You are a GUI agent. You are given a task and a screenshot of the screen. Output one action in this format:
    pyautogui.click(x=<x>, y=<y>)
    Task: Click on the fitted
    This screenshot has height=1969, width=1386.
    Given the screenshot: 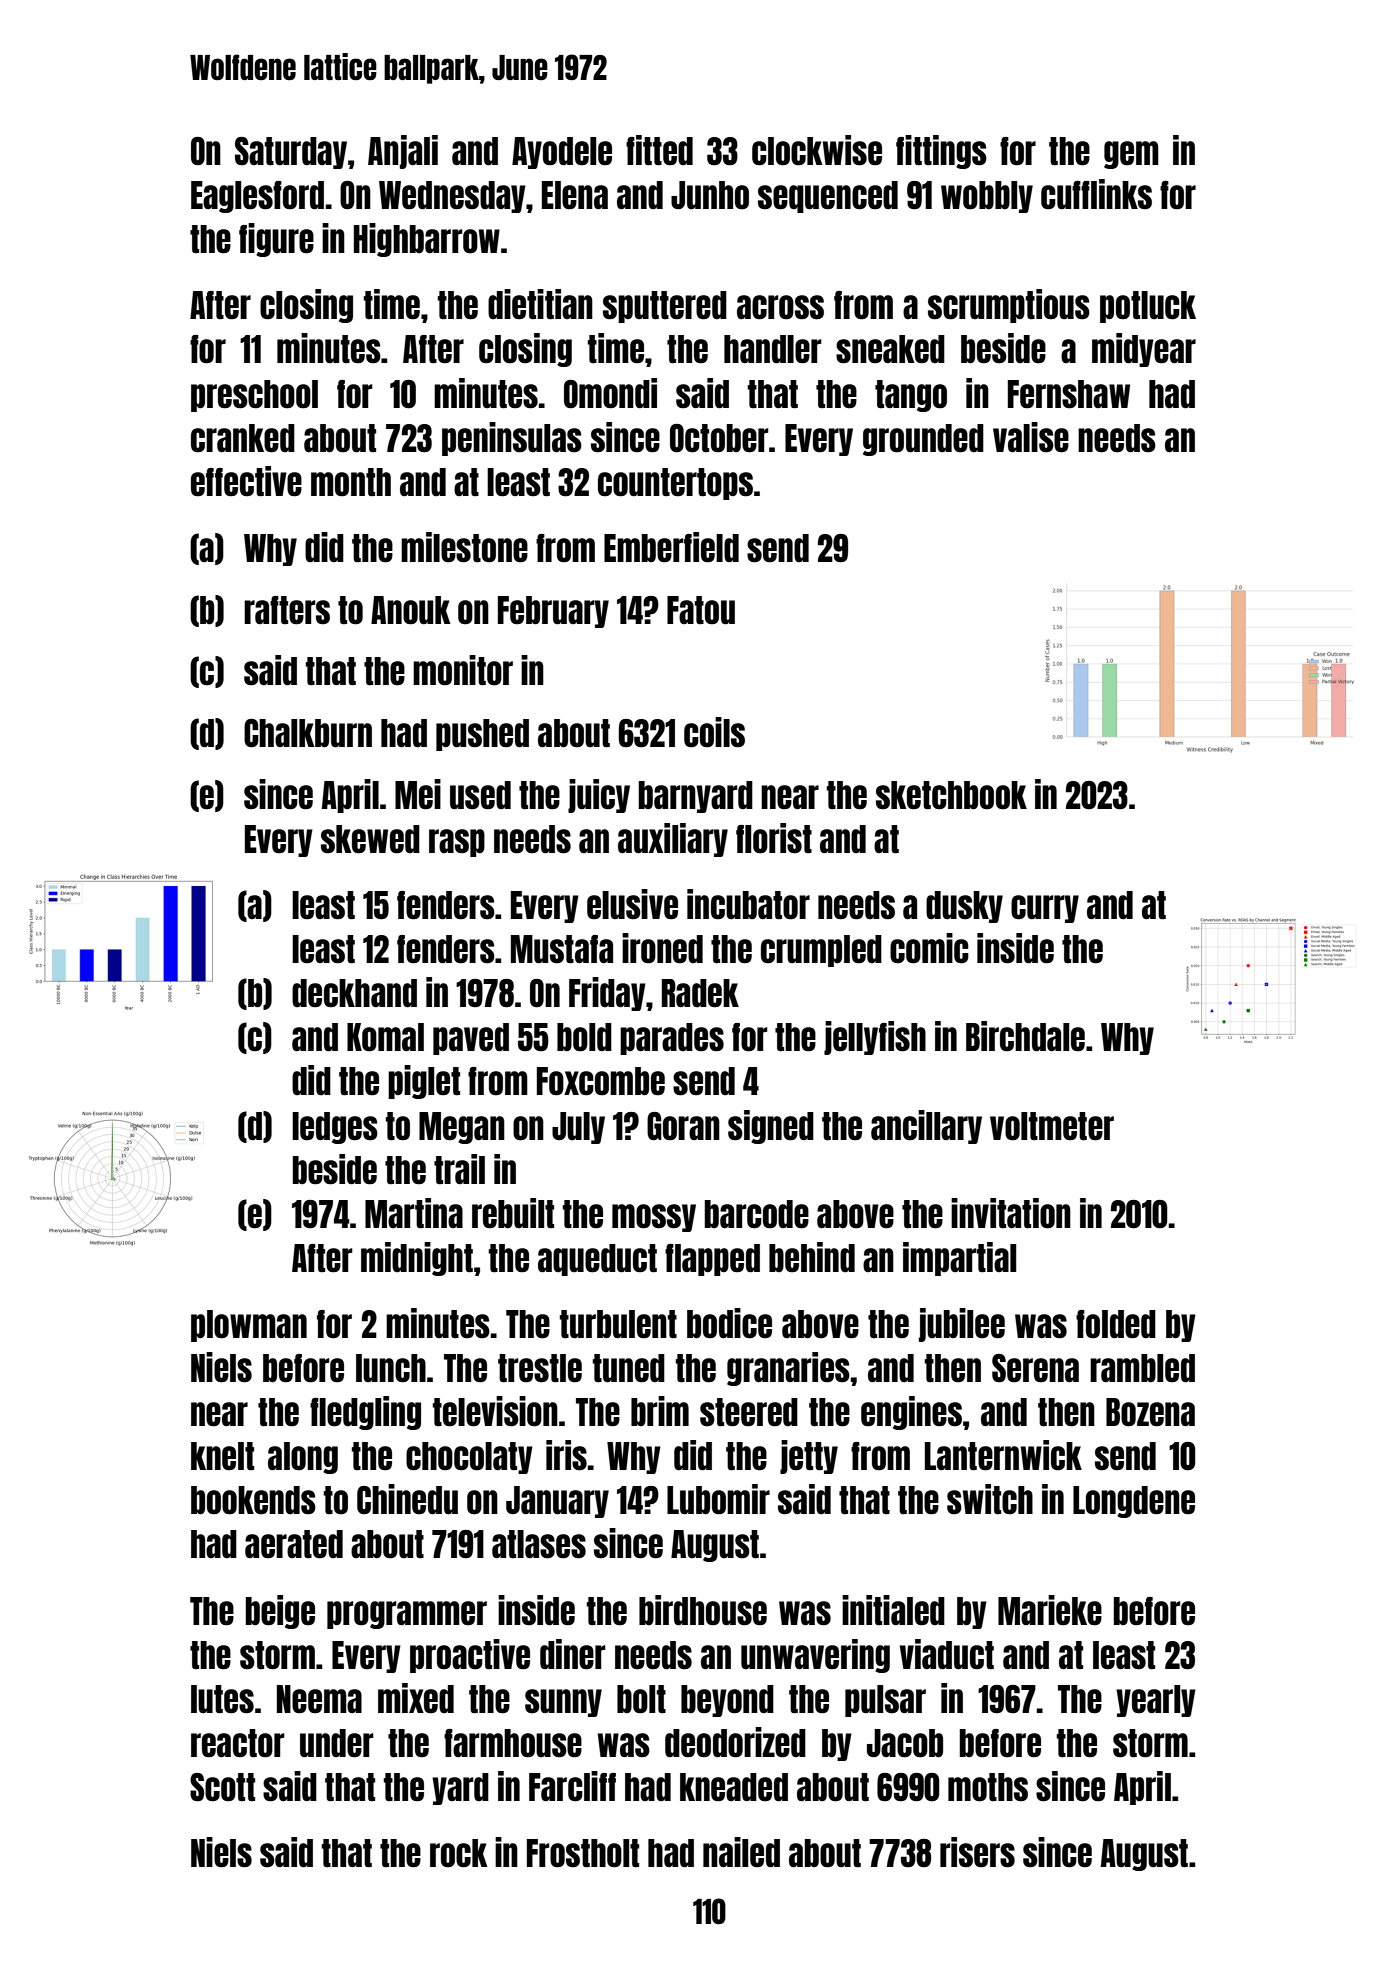 What is the action you would take?
    pyautogui.click(x=659, y=150)
